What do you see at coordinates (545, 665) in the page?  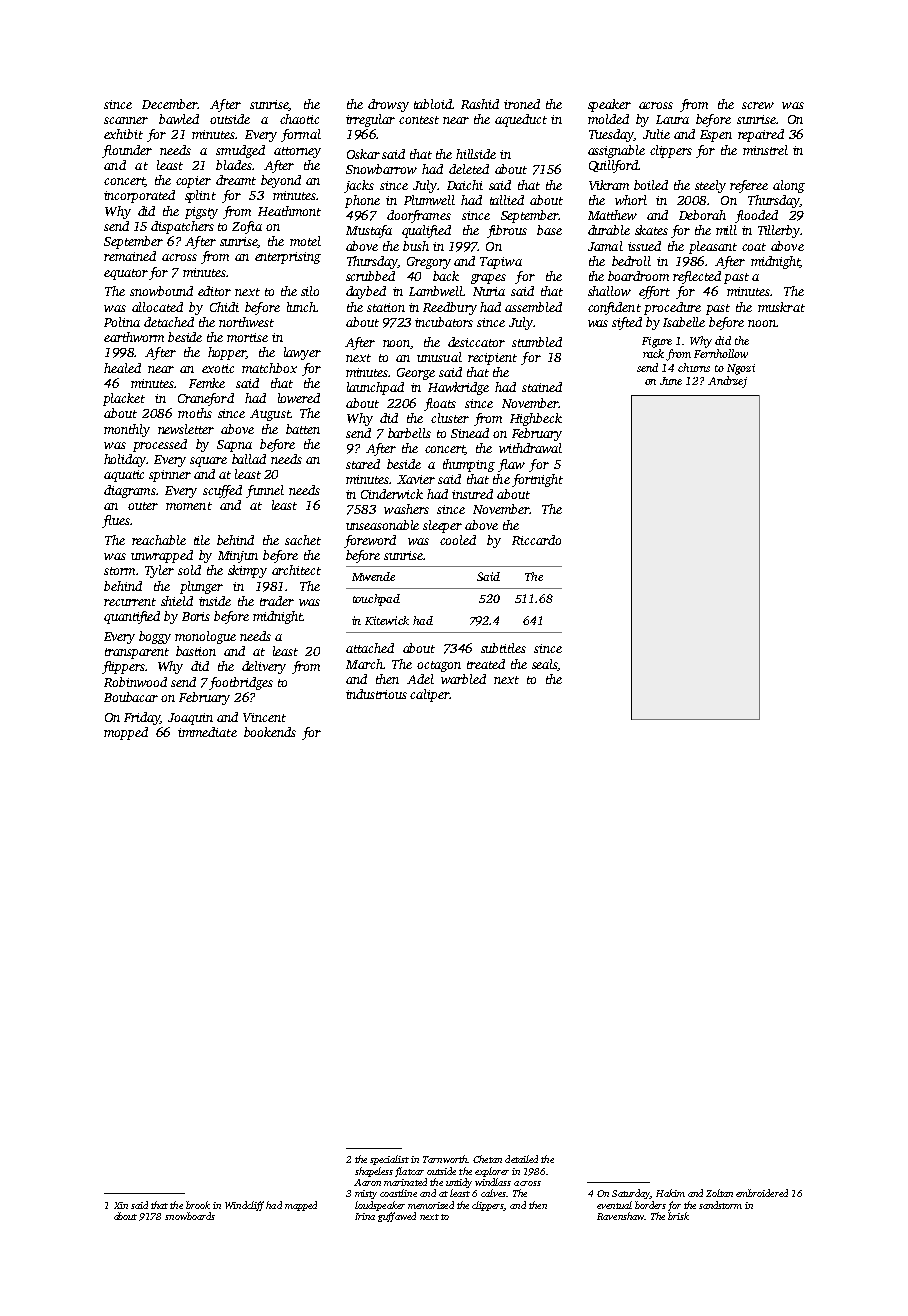 I see `seals` at bounding box center [545, 665].
